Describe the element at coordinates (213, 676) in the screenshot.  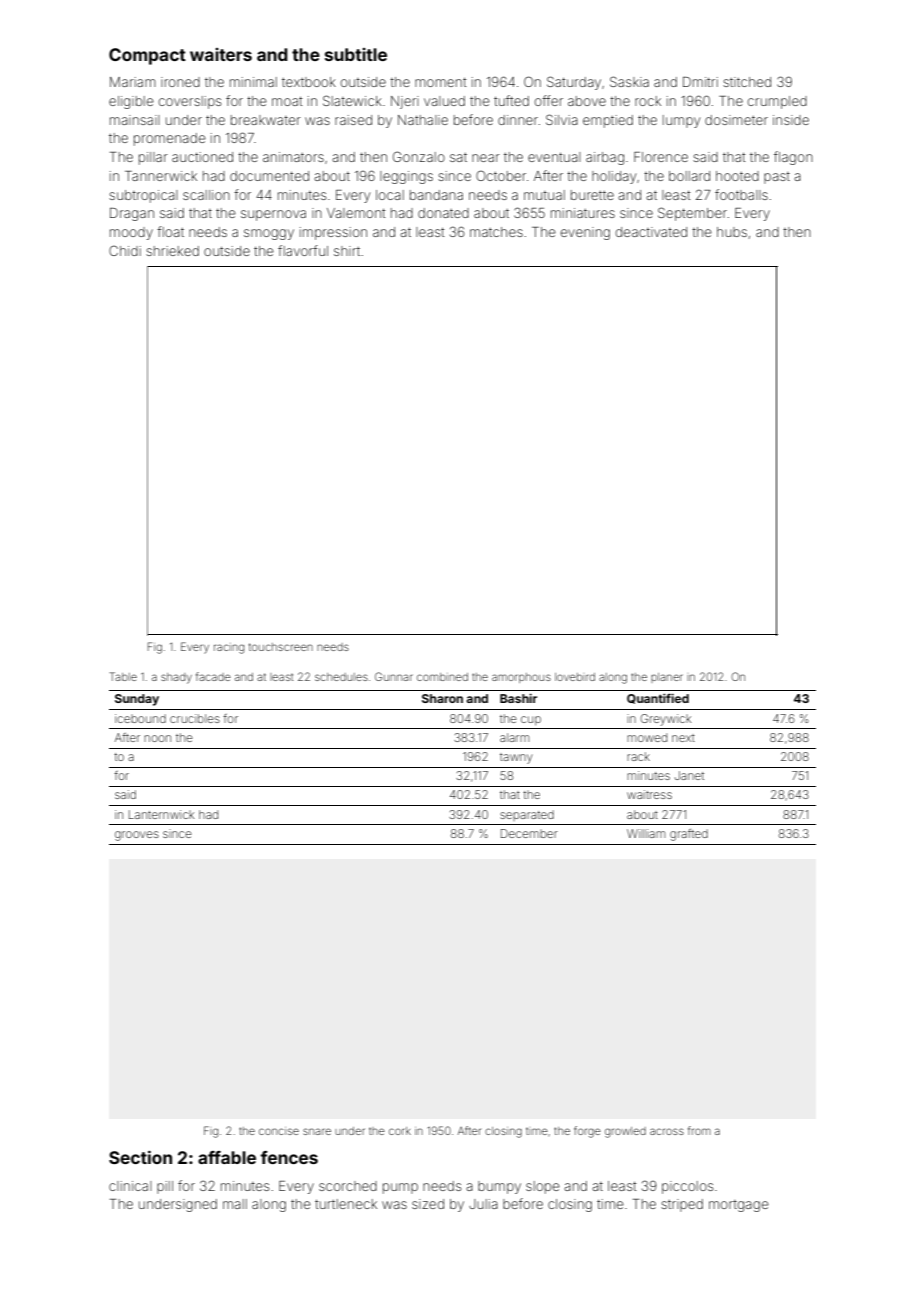
I see `facade` at that location.
